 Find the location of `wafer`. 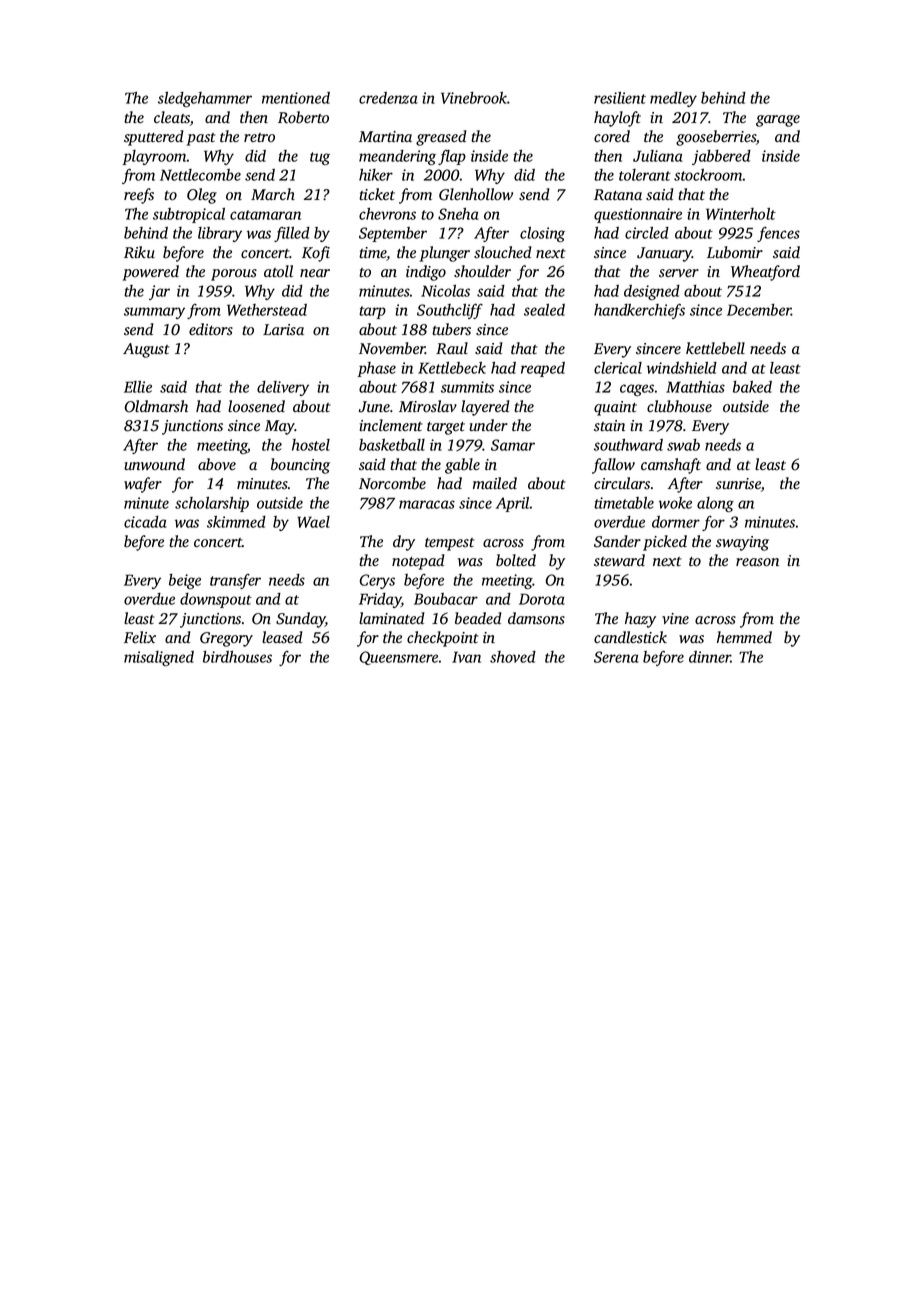

wafer is located at coordinates (143, 485).
